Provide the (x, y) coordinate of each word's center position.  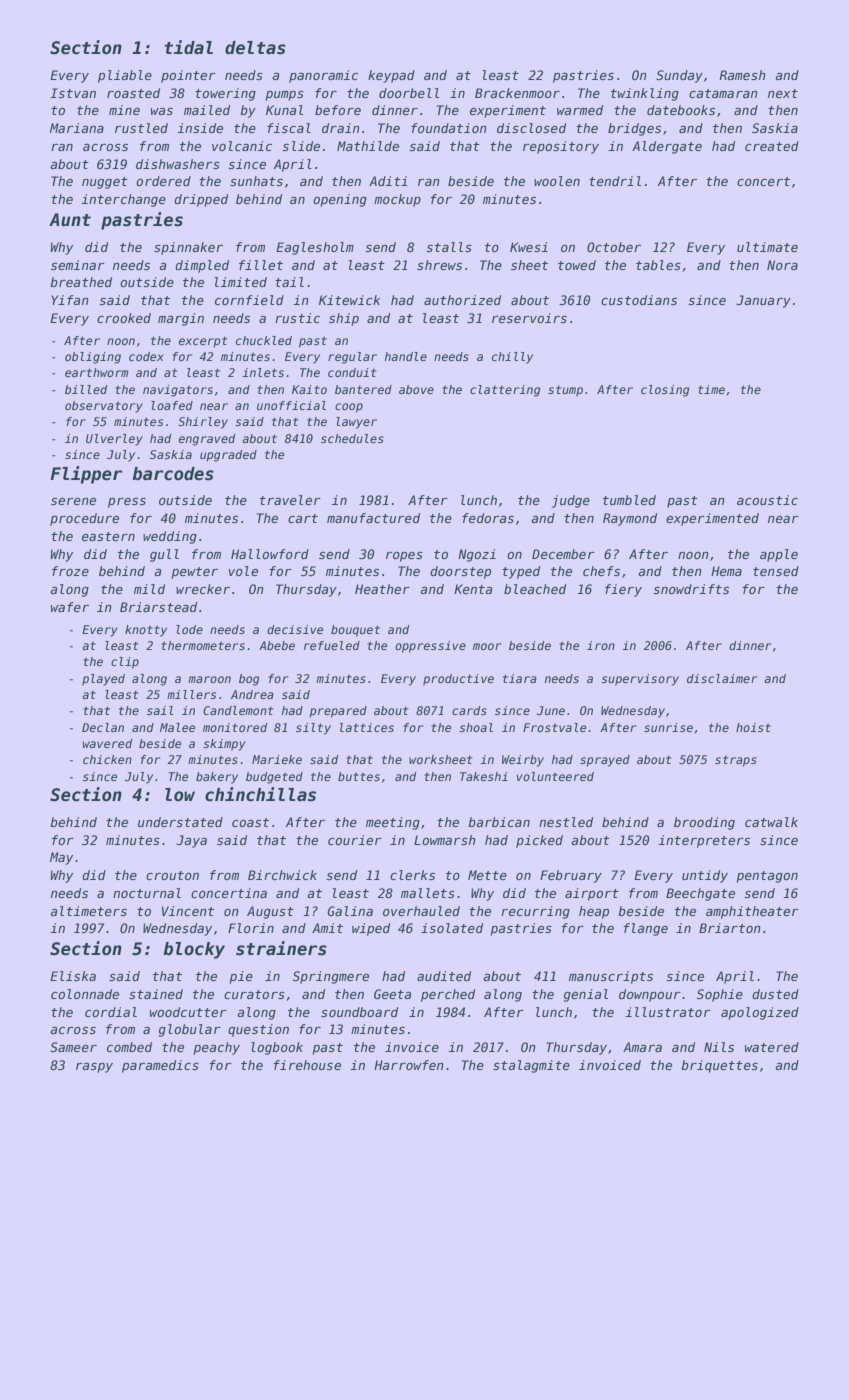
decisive (295, 629)
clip (125, 663)
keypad (391, 76)
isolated (452, 928)
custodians (639, 300)
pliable (125, 76)
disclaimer (722, 678)
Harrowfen (409, 1065)
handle (406, 356)
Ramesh (742, 75)
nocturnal (147, 893)
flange (645, 929)
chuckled (264, 340)
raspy (94, 1068)
